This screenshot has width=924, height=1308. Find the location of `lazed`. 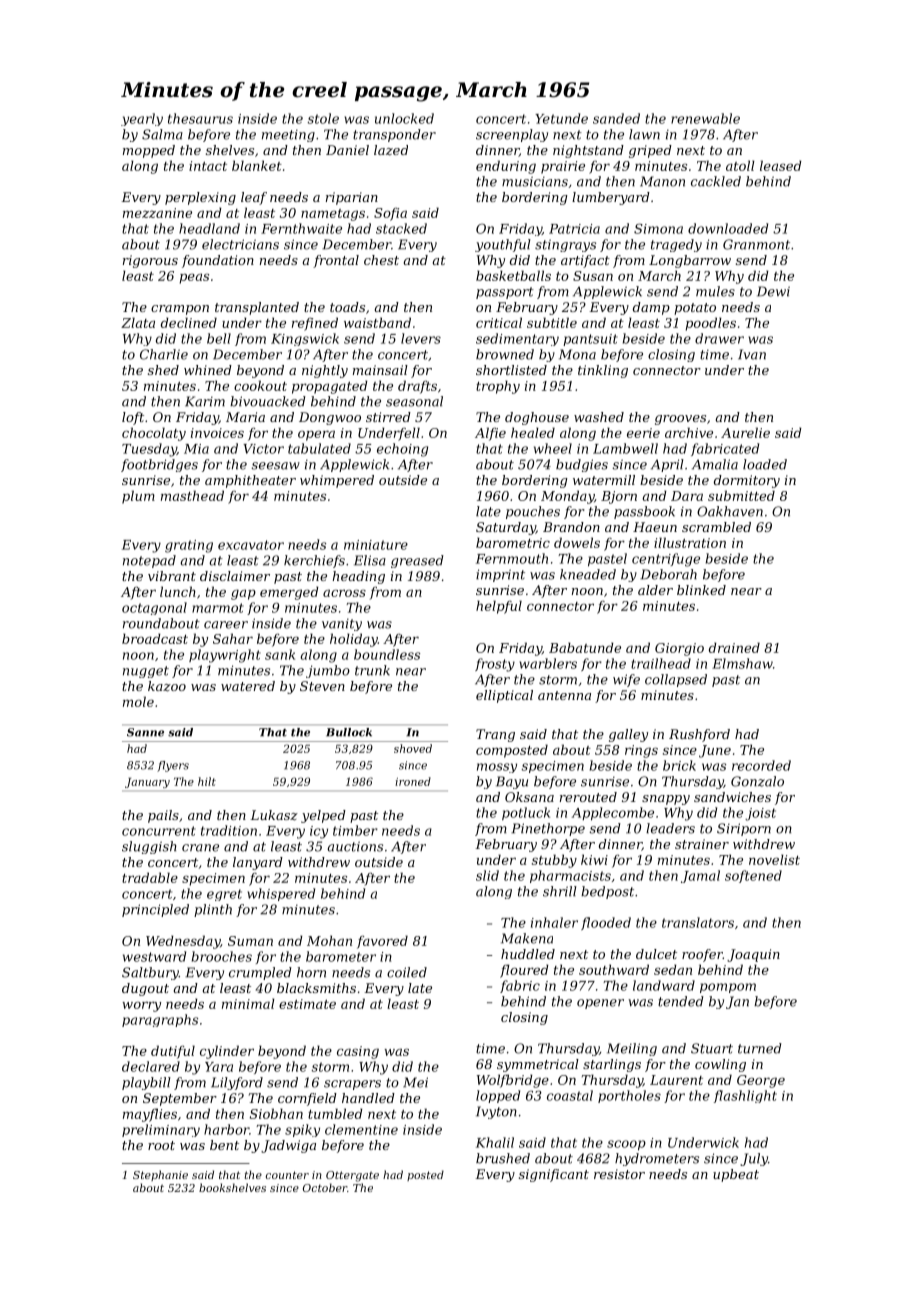

lazed is located at coordinates (391, 150).
